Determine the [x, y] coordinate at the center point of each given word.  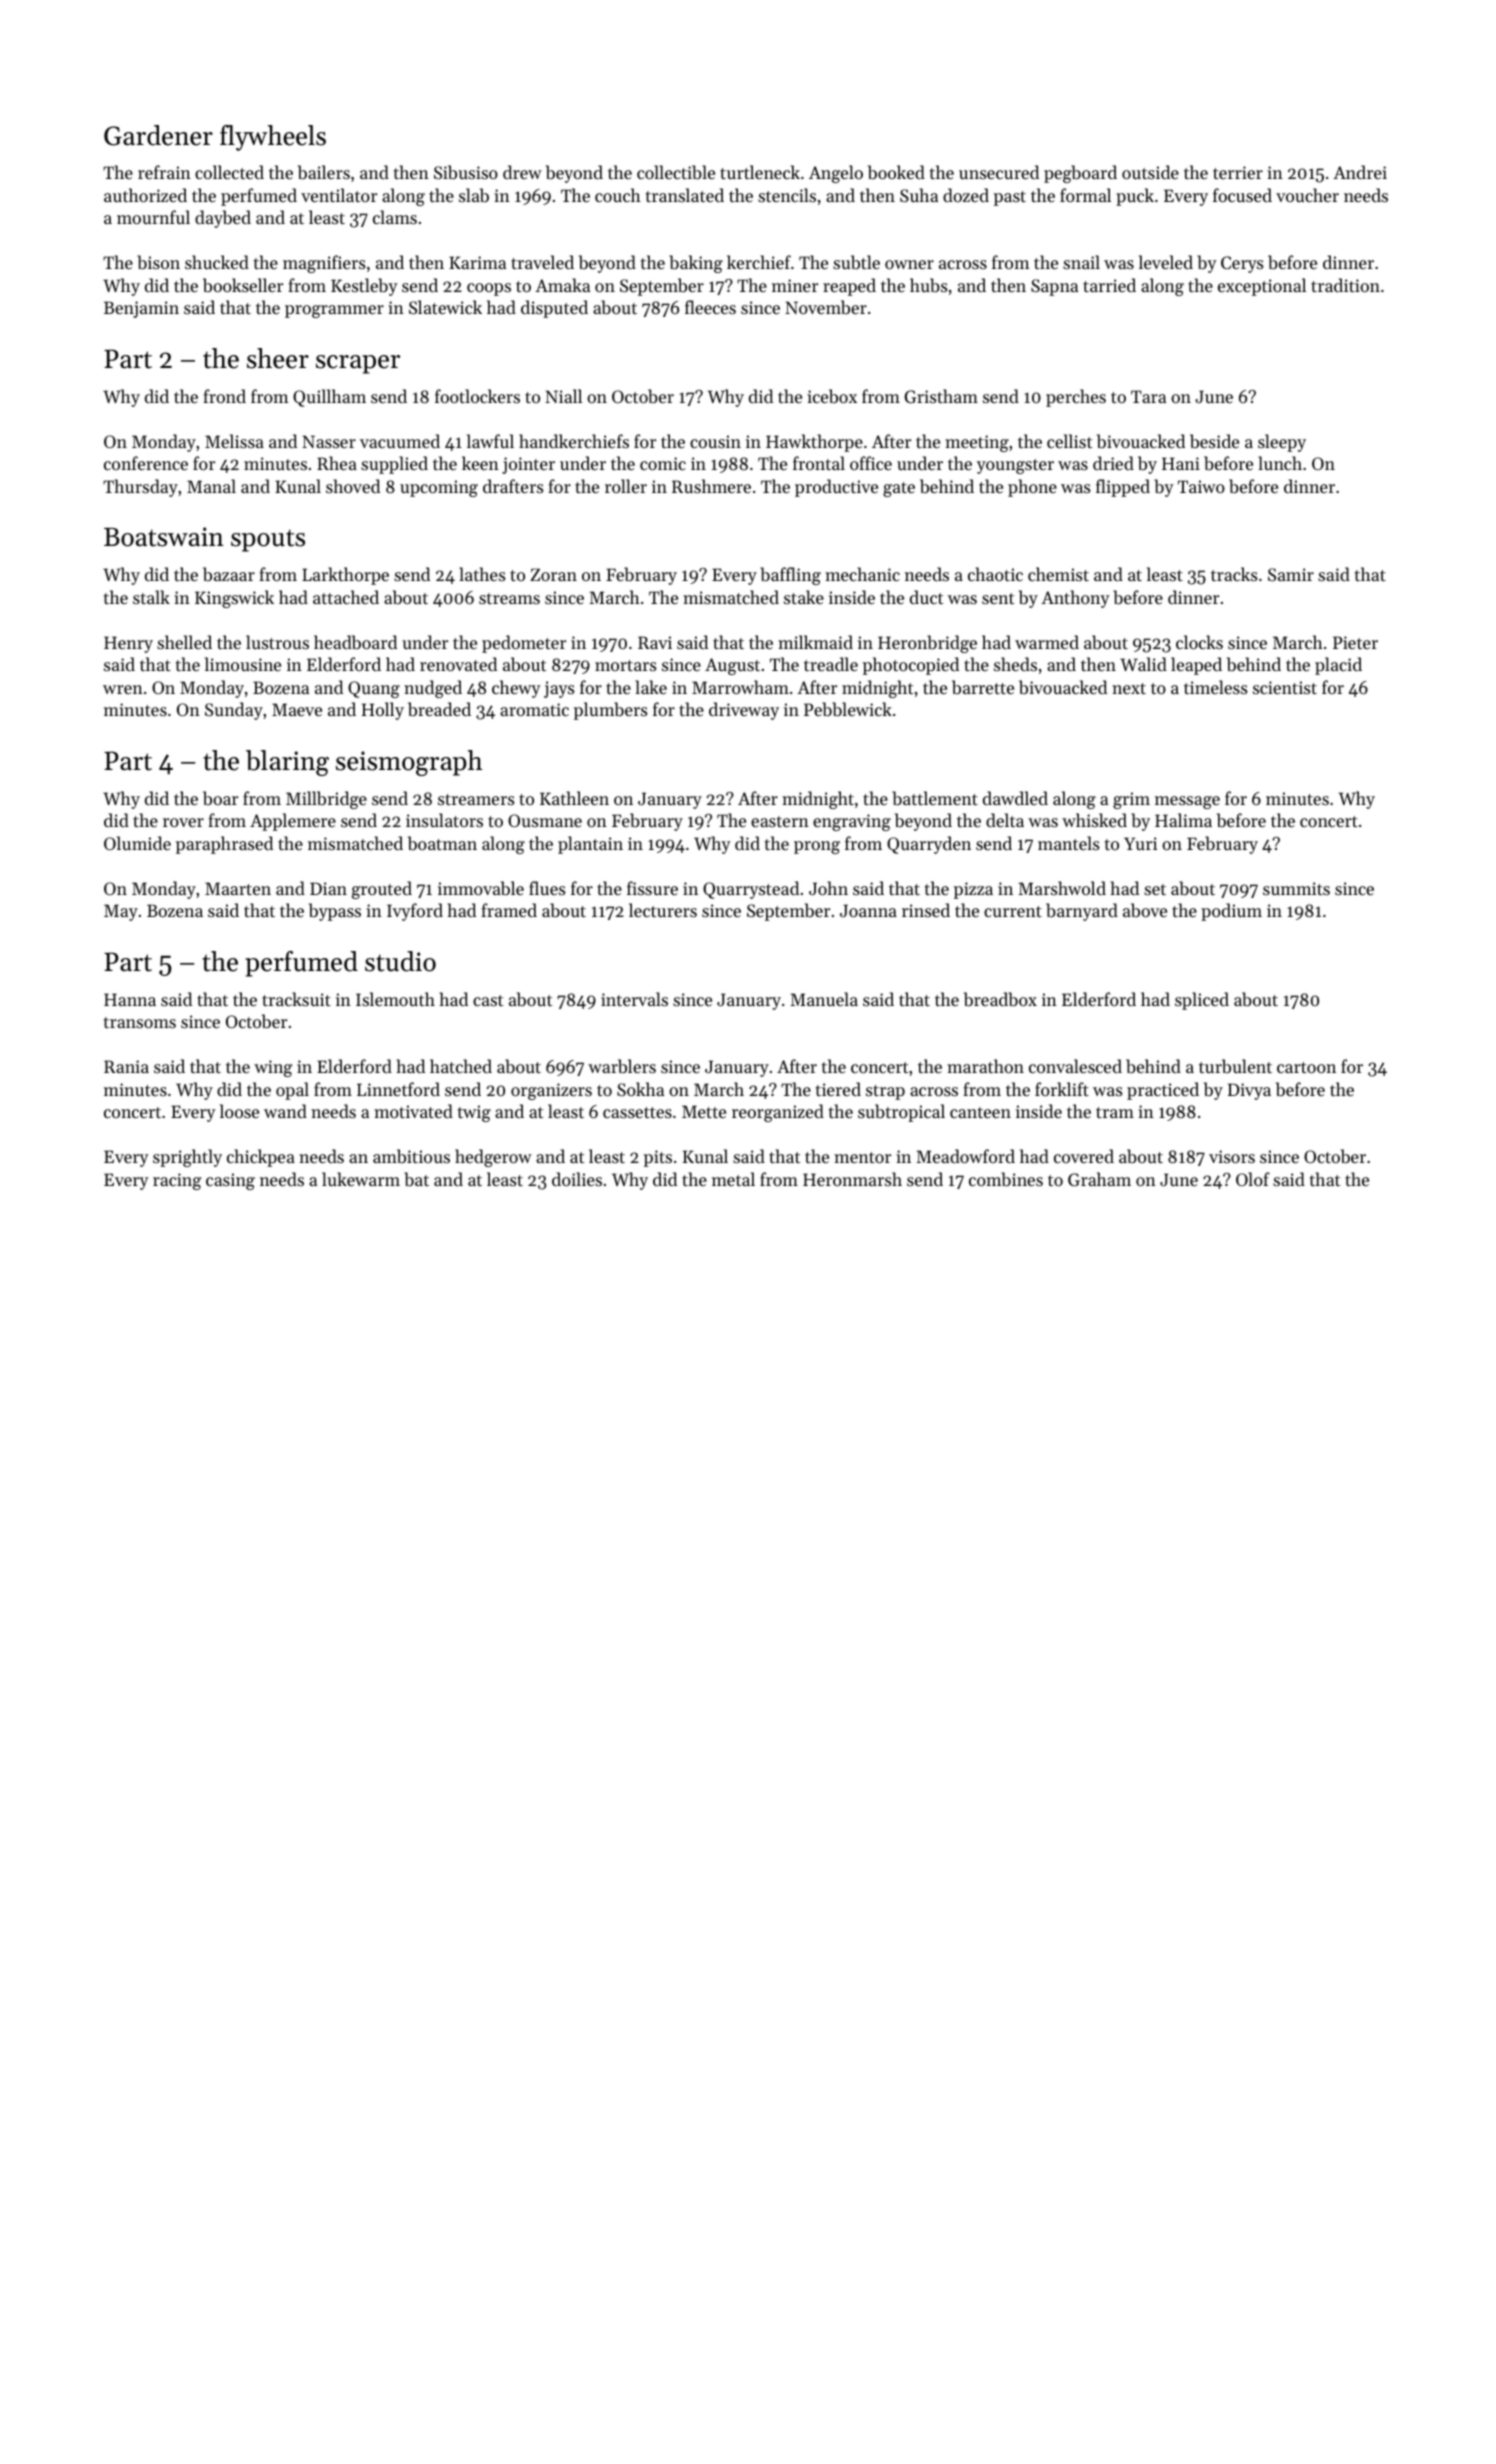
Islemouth [395, 999]
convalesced [1075, 1066]
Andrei [1360, 172]
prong [817, 847]
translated [685, 195]
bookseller [243, 285]
